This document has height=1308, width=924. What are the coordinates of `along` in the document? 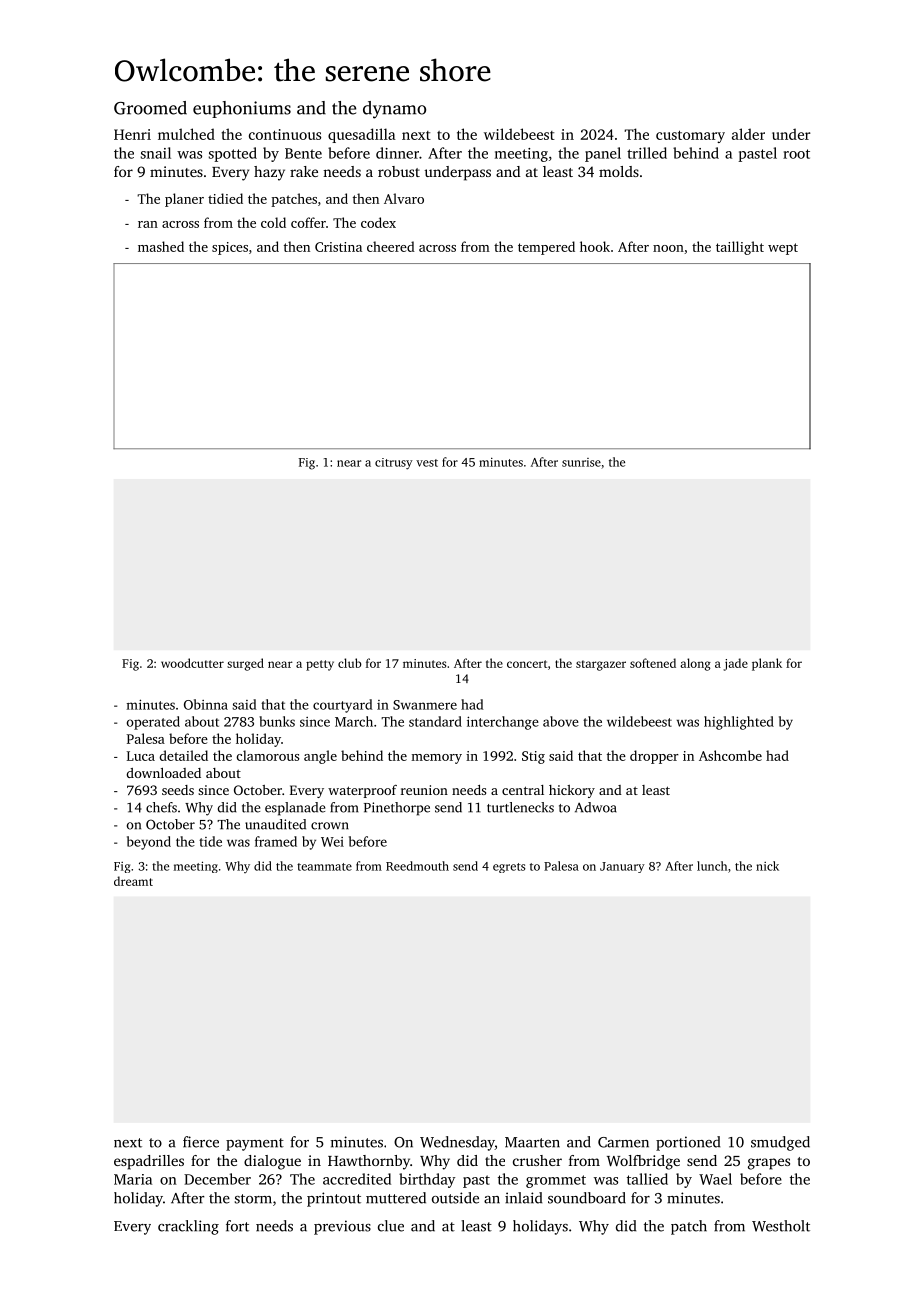 It's located at (695, 664).
